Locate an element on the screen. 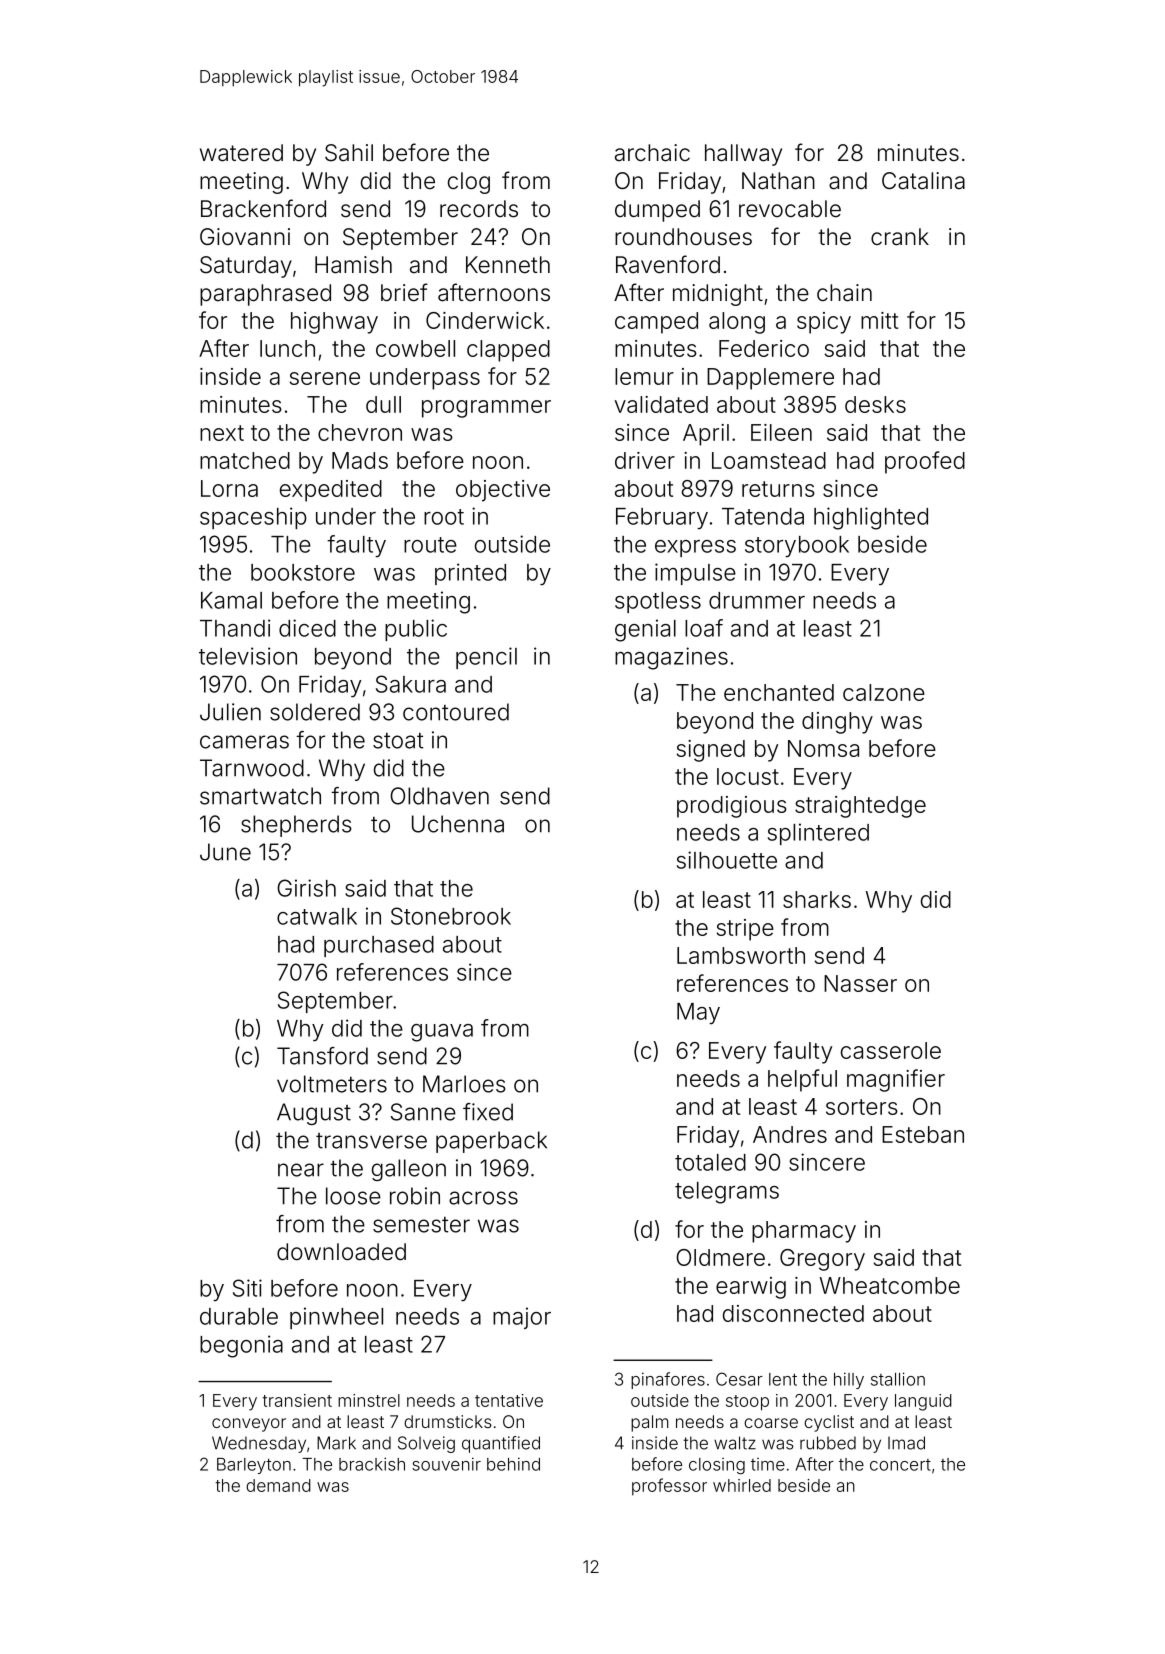  pinwheel is located at coordinates (336, 1318).
